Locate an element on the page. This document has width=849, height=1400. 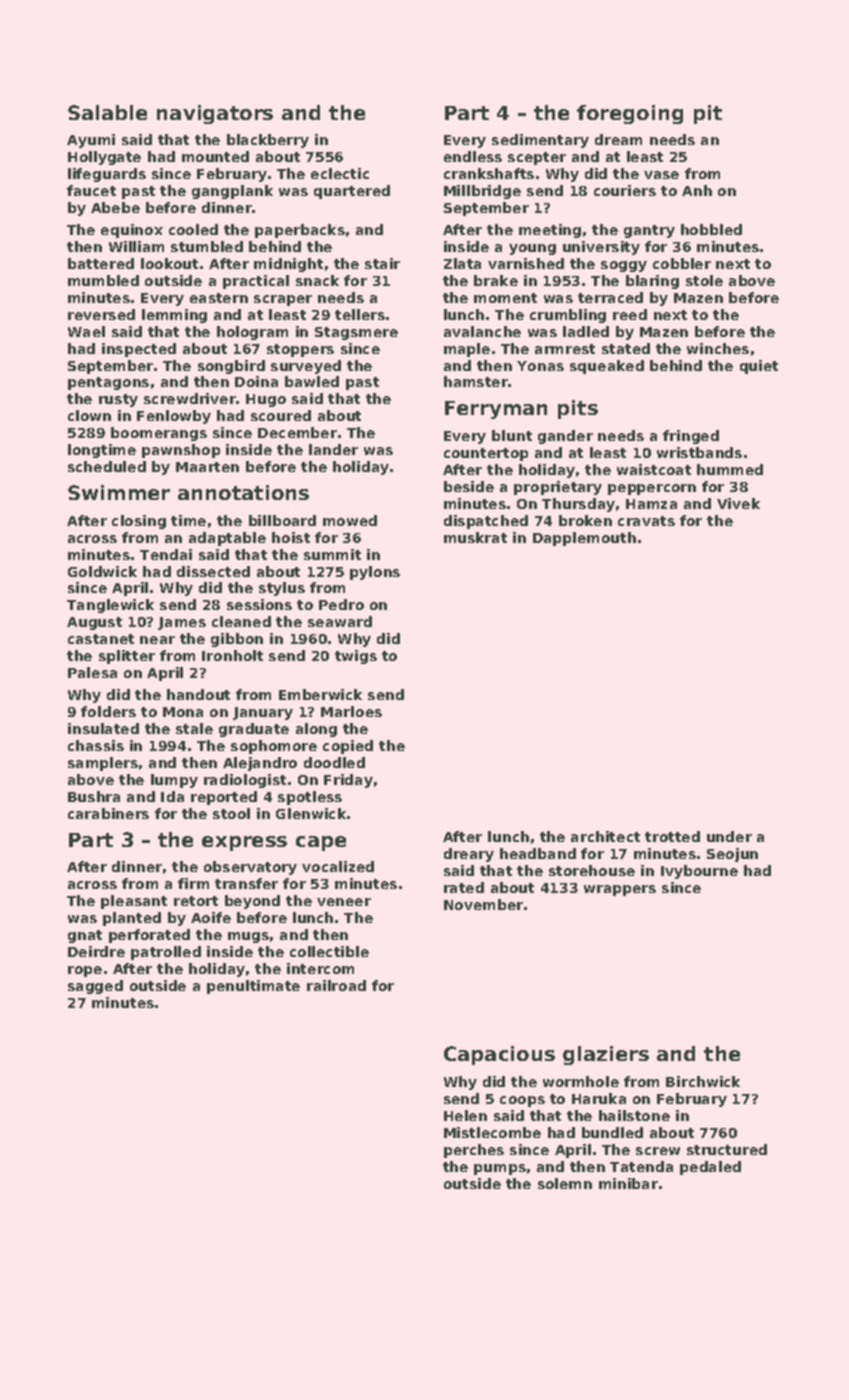
winches is located at coordinates (718, 348).
